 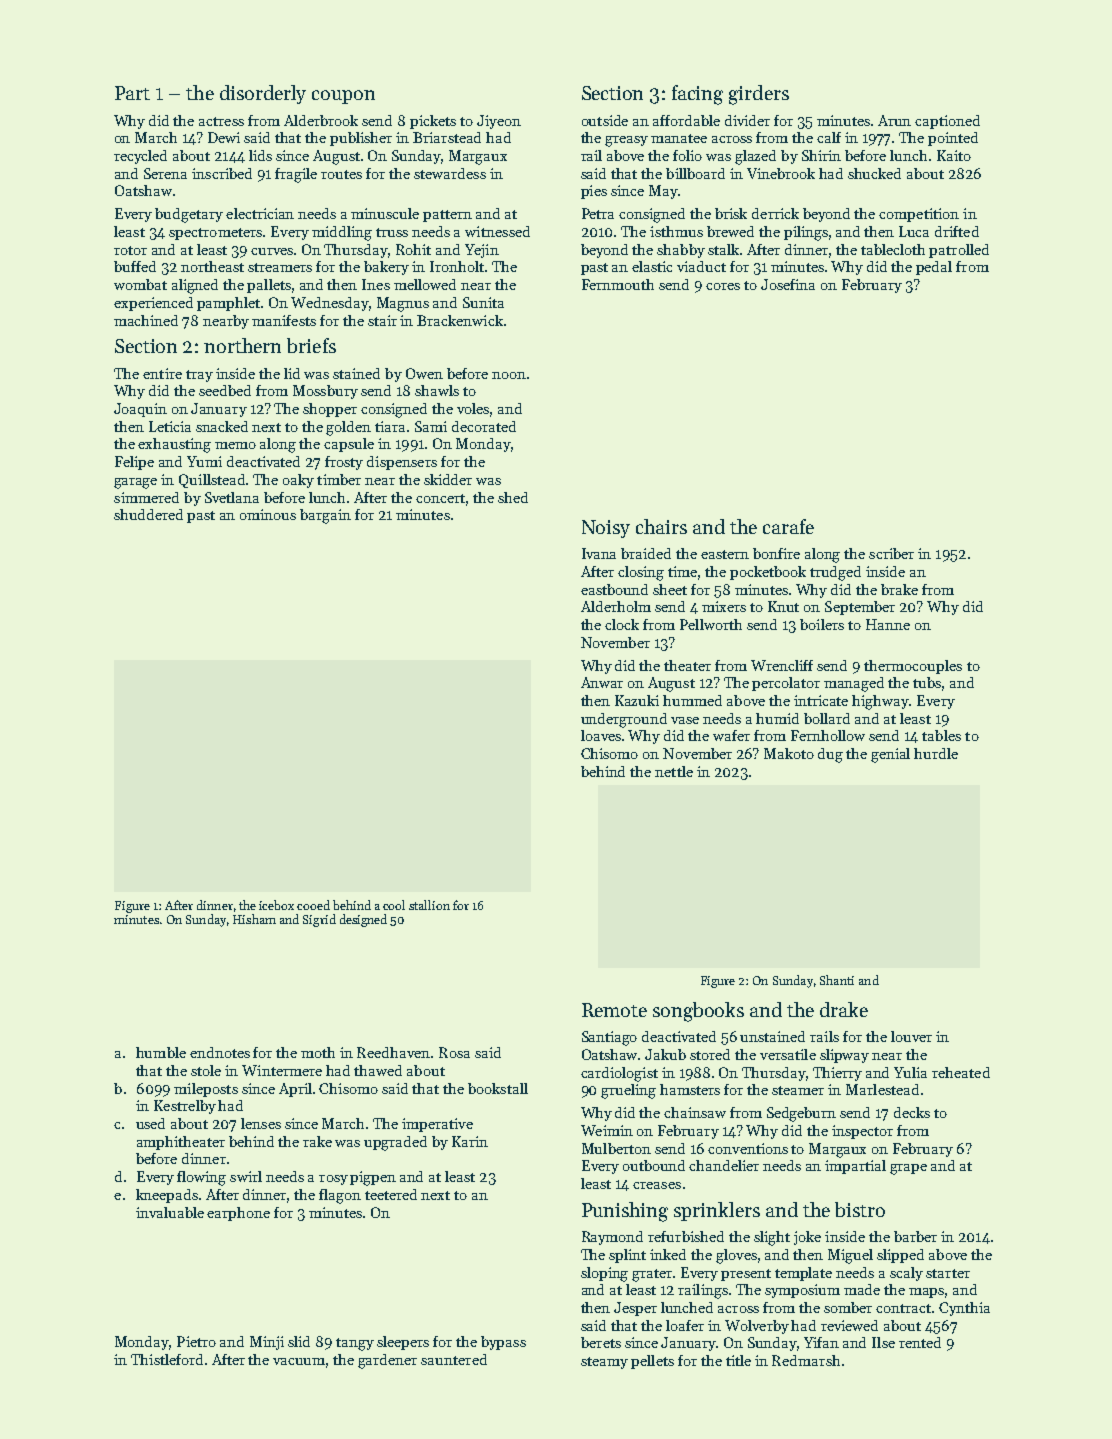 What do you see at coordinates (697, 95) in the document?
I see `facing` at bounding box center [697, 95].
